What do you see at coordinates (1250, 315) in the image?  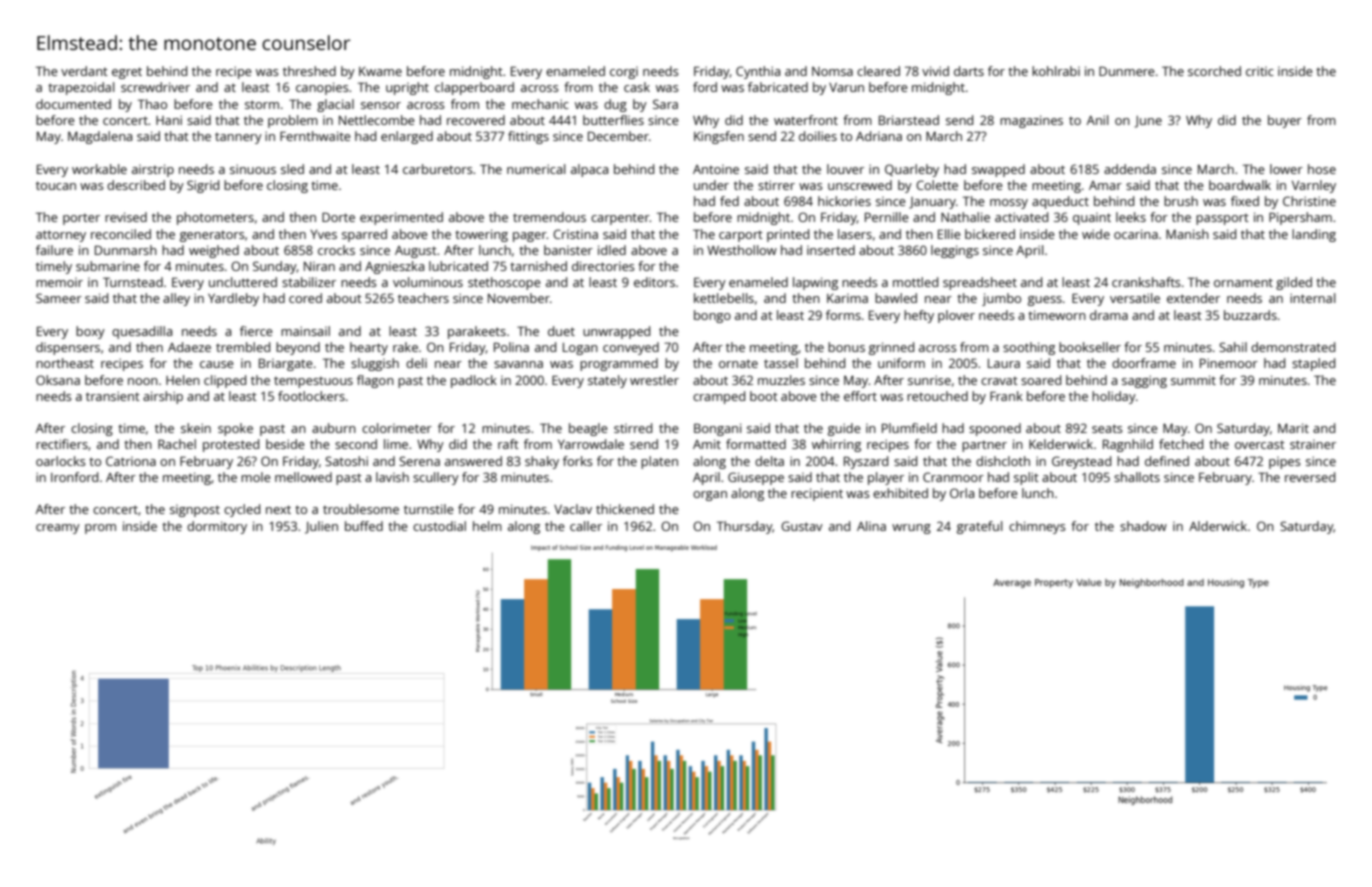 I see `buzzards` at bounding box center [1250, 315].
